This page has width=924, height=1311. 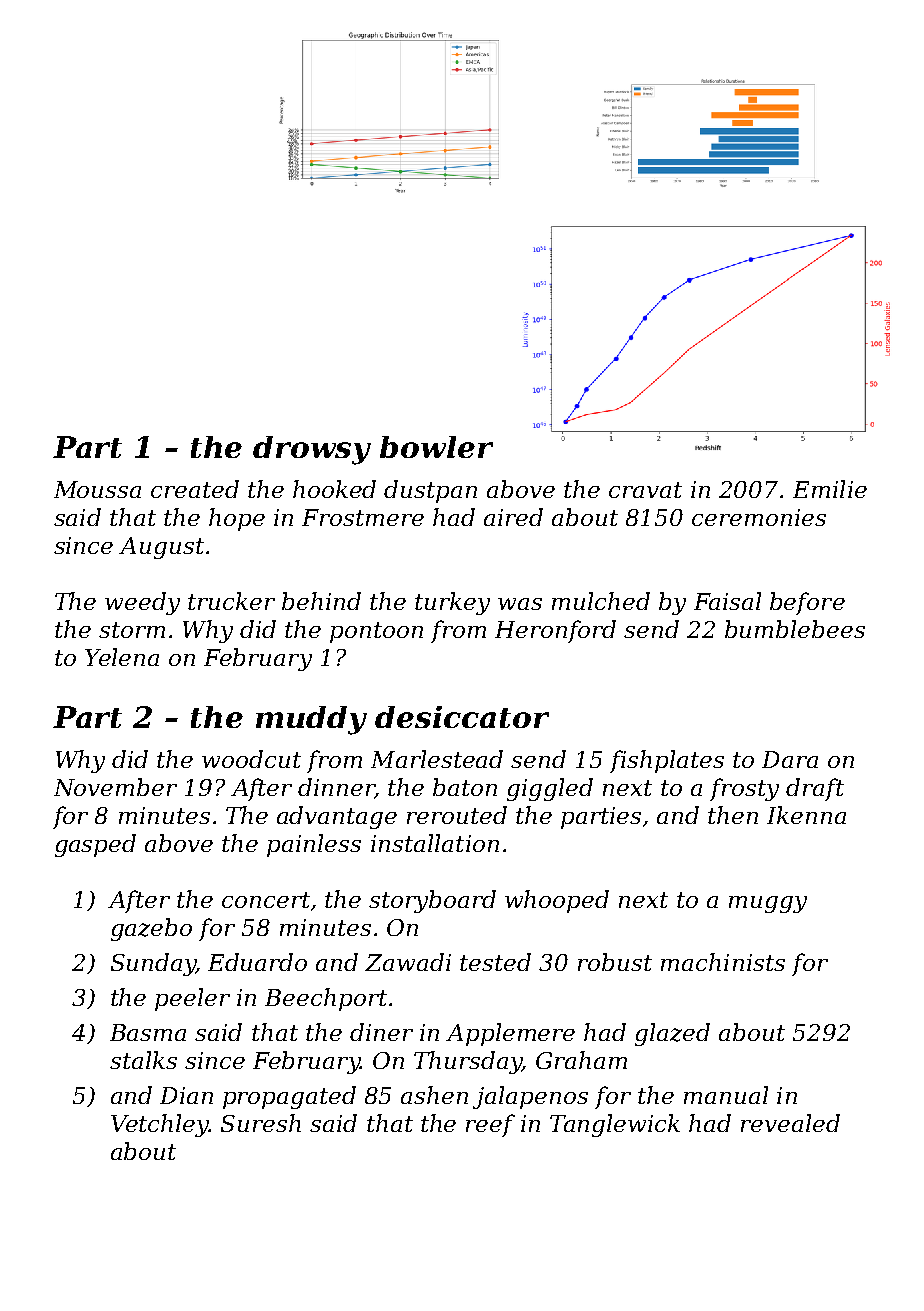 I want to click on desiccator, so click(x=462, y=717).
